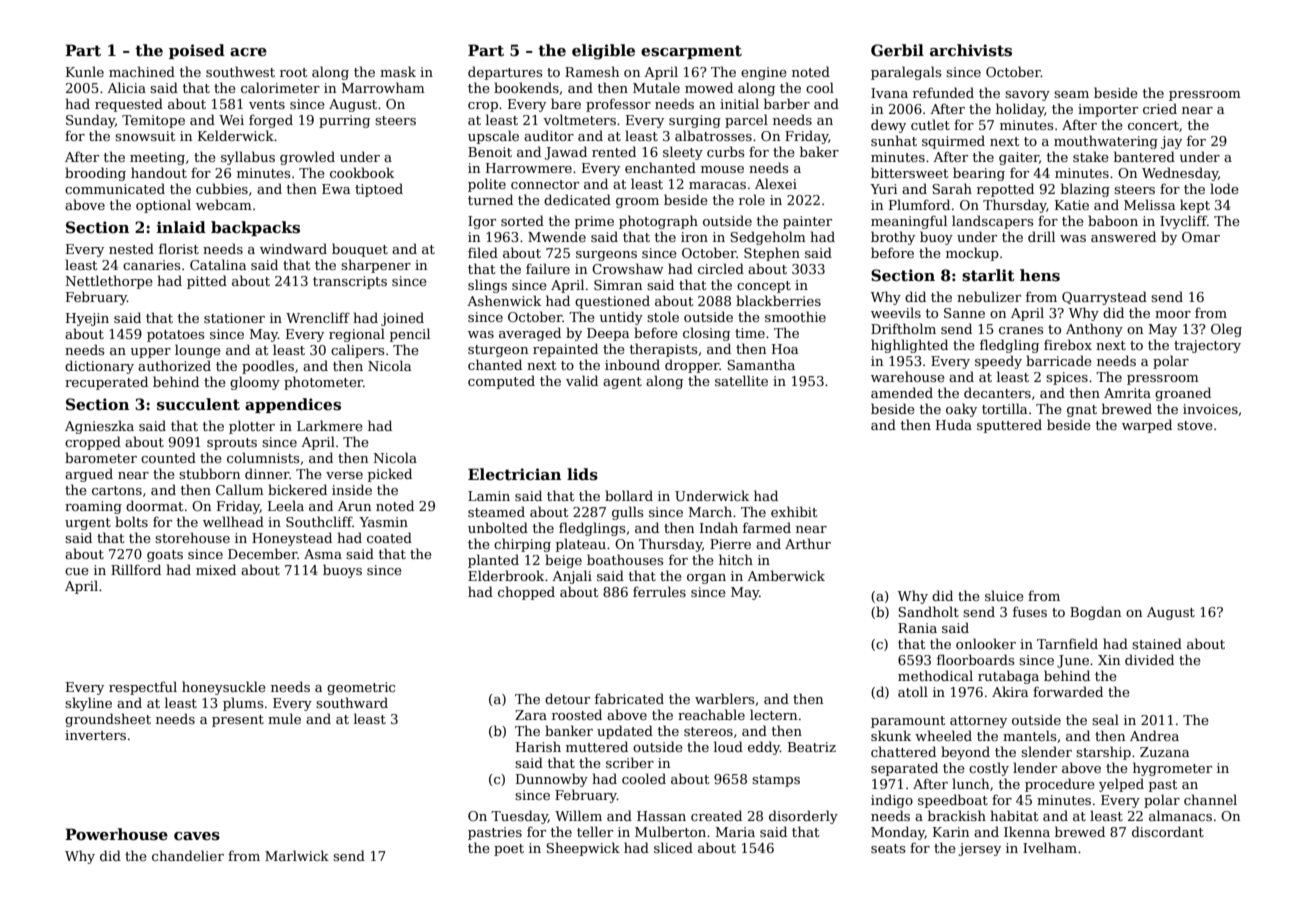 This screenshot has height=924, width=1308. I want to click on Xin, so click(1109, 660).
